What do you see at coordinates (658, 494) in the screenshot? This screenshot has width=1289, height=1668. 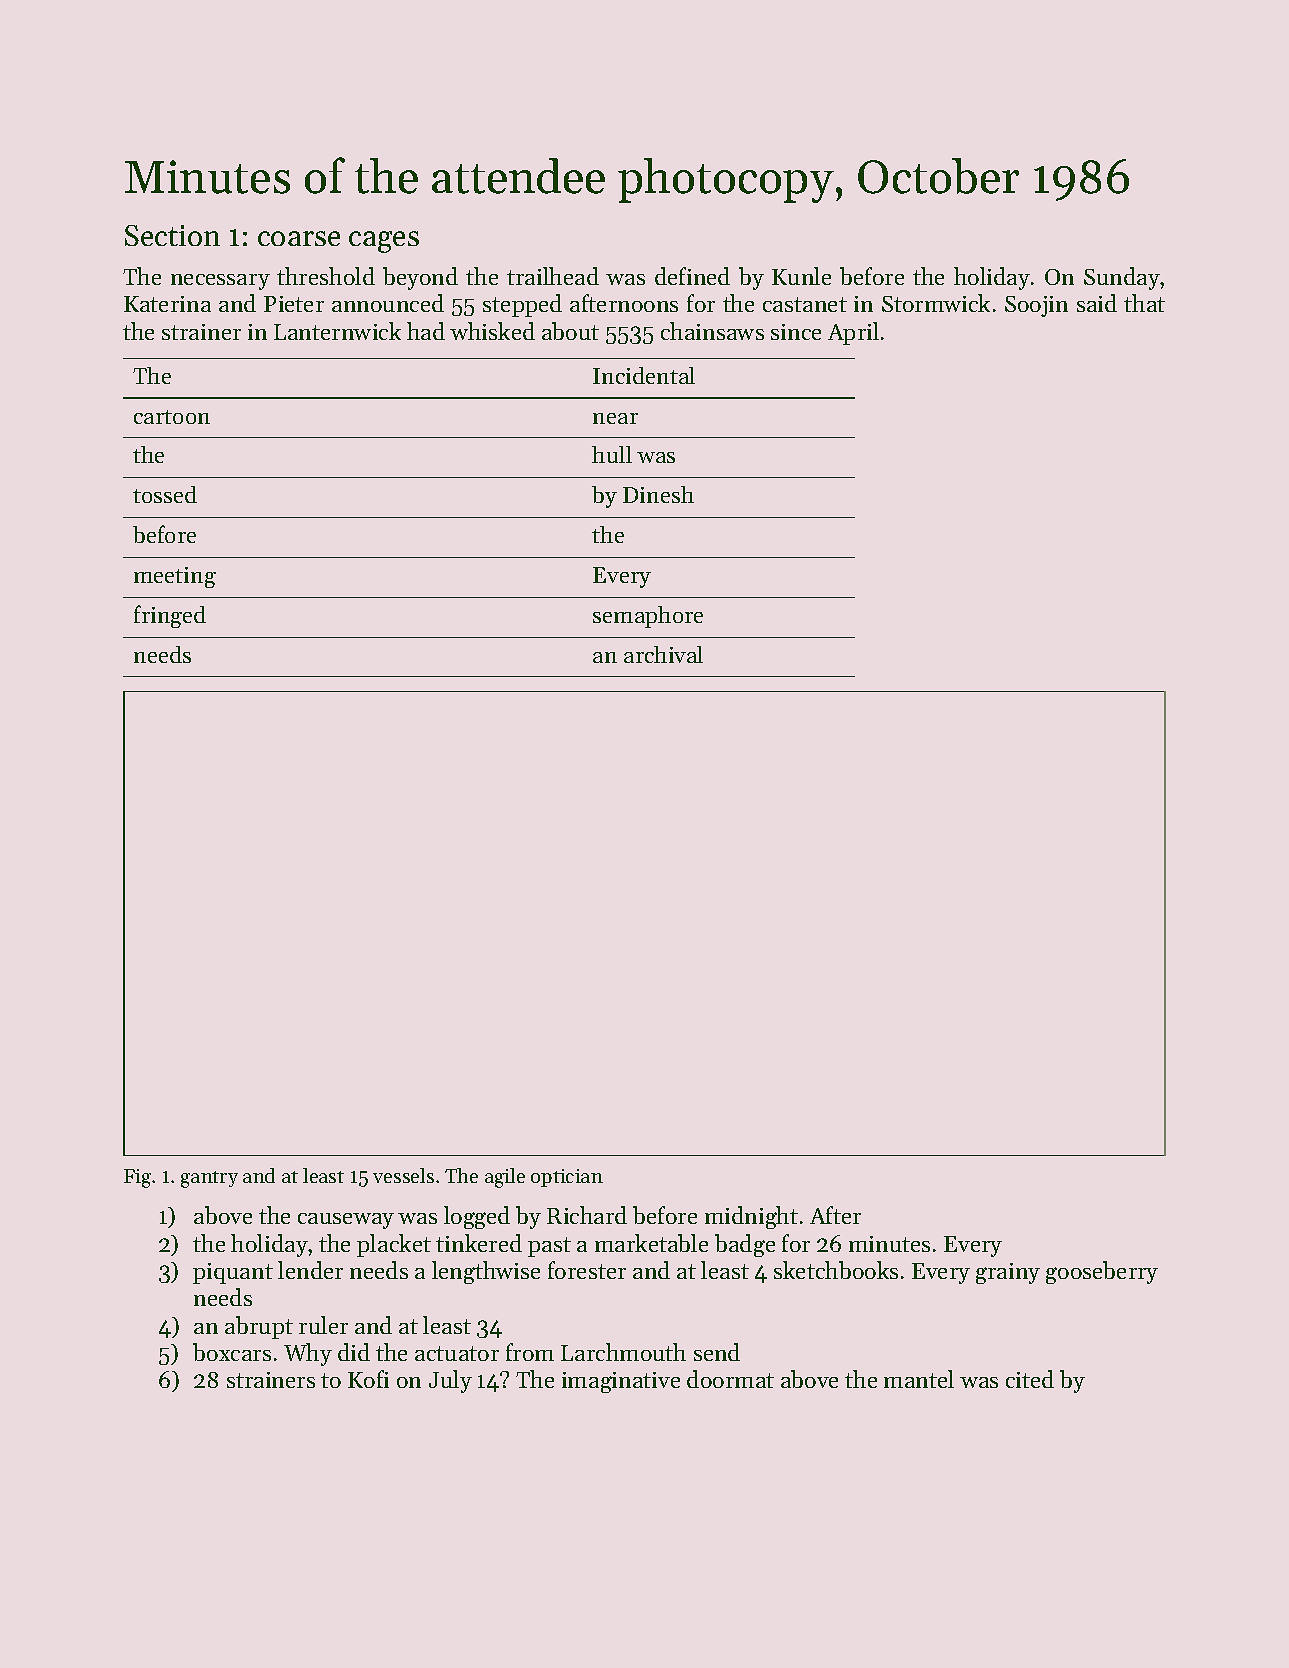 I see `Dinesh` at bounding box center [658, 494].
